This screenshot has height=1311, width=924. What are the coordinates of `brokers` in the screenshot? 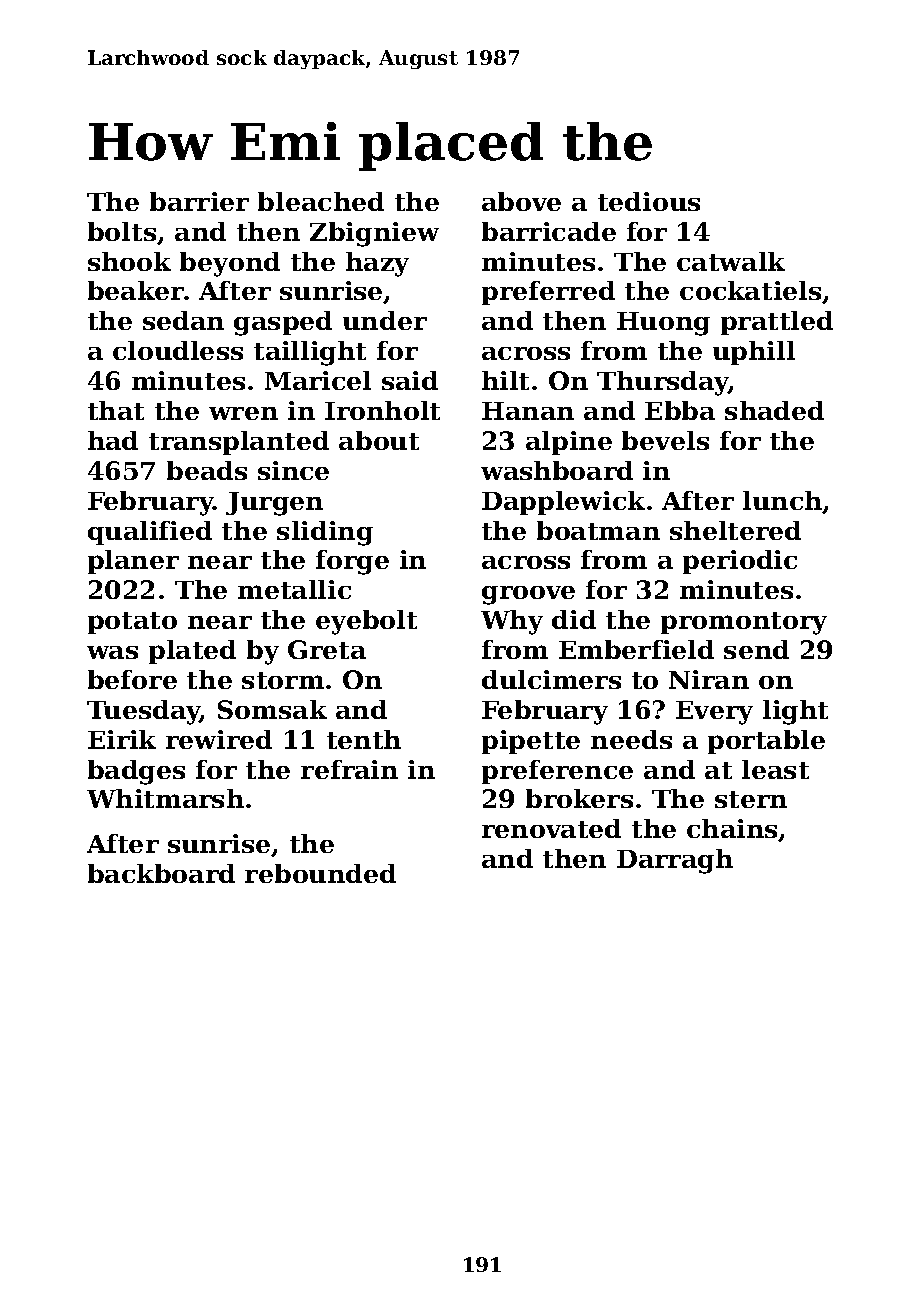 It's located at (579, 798).
